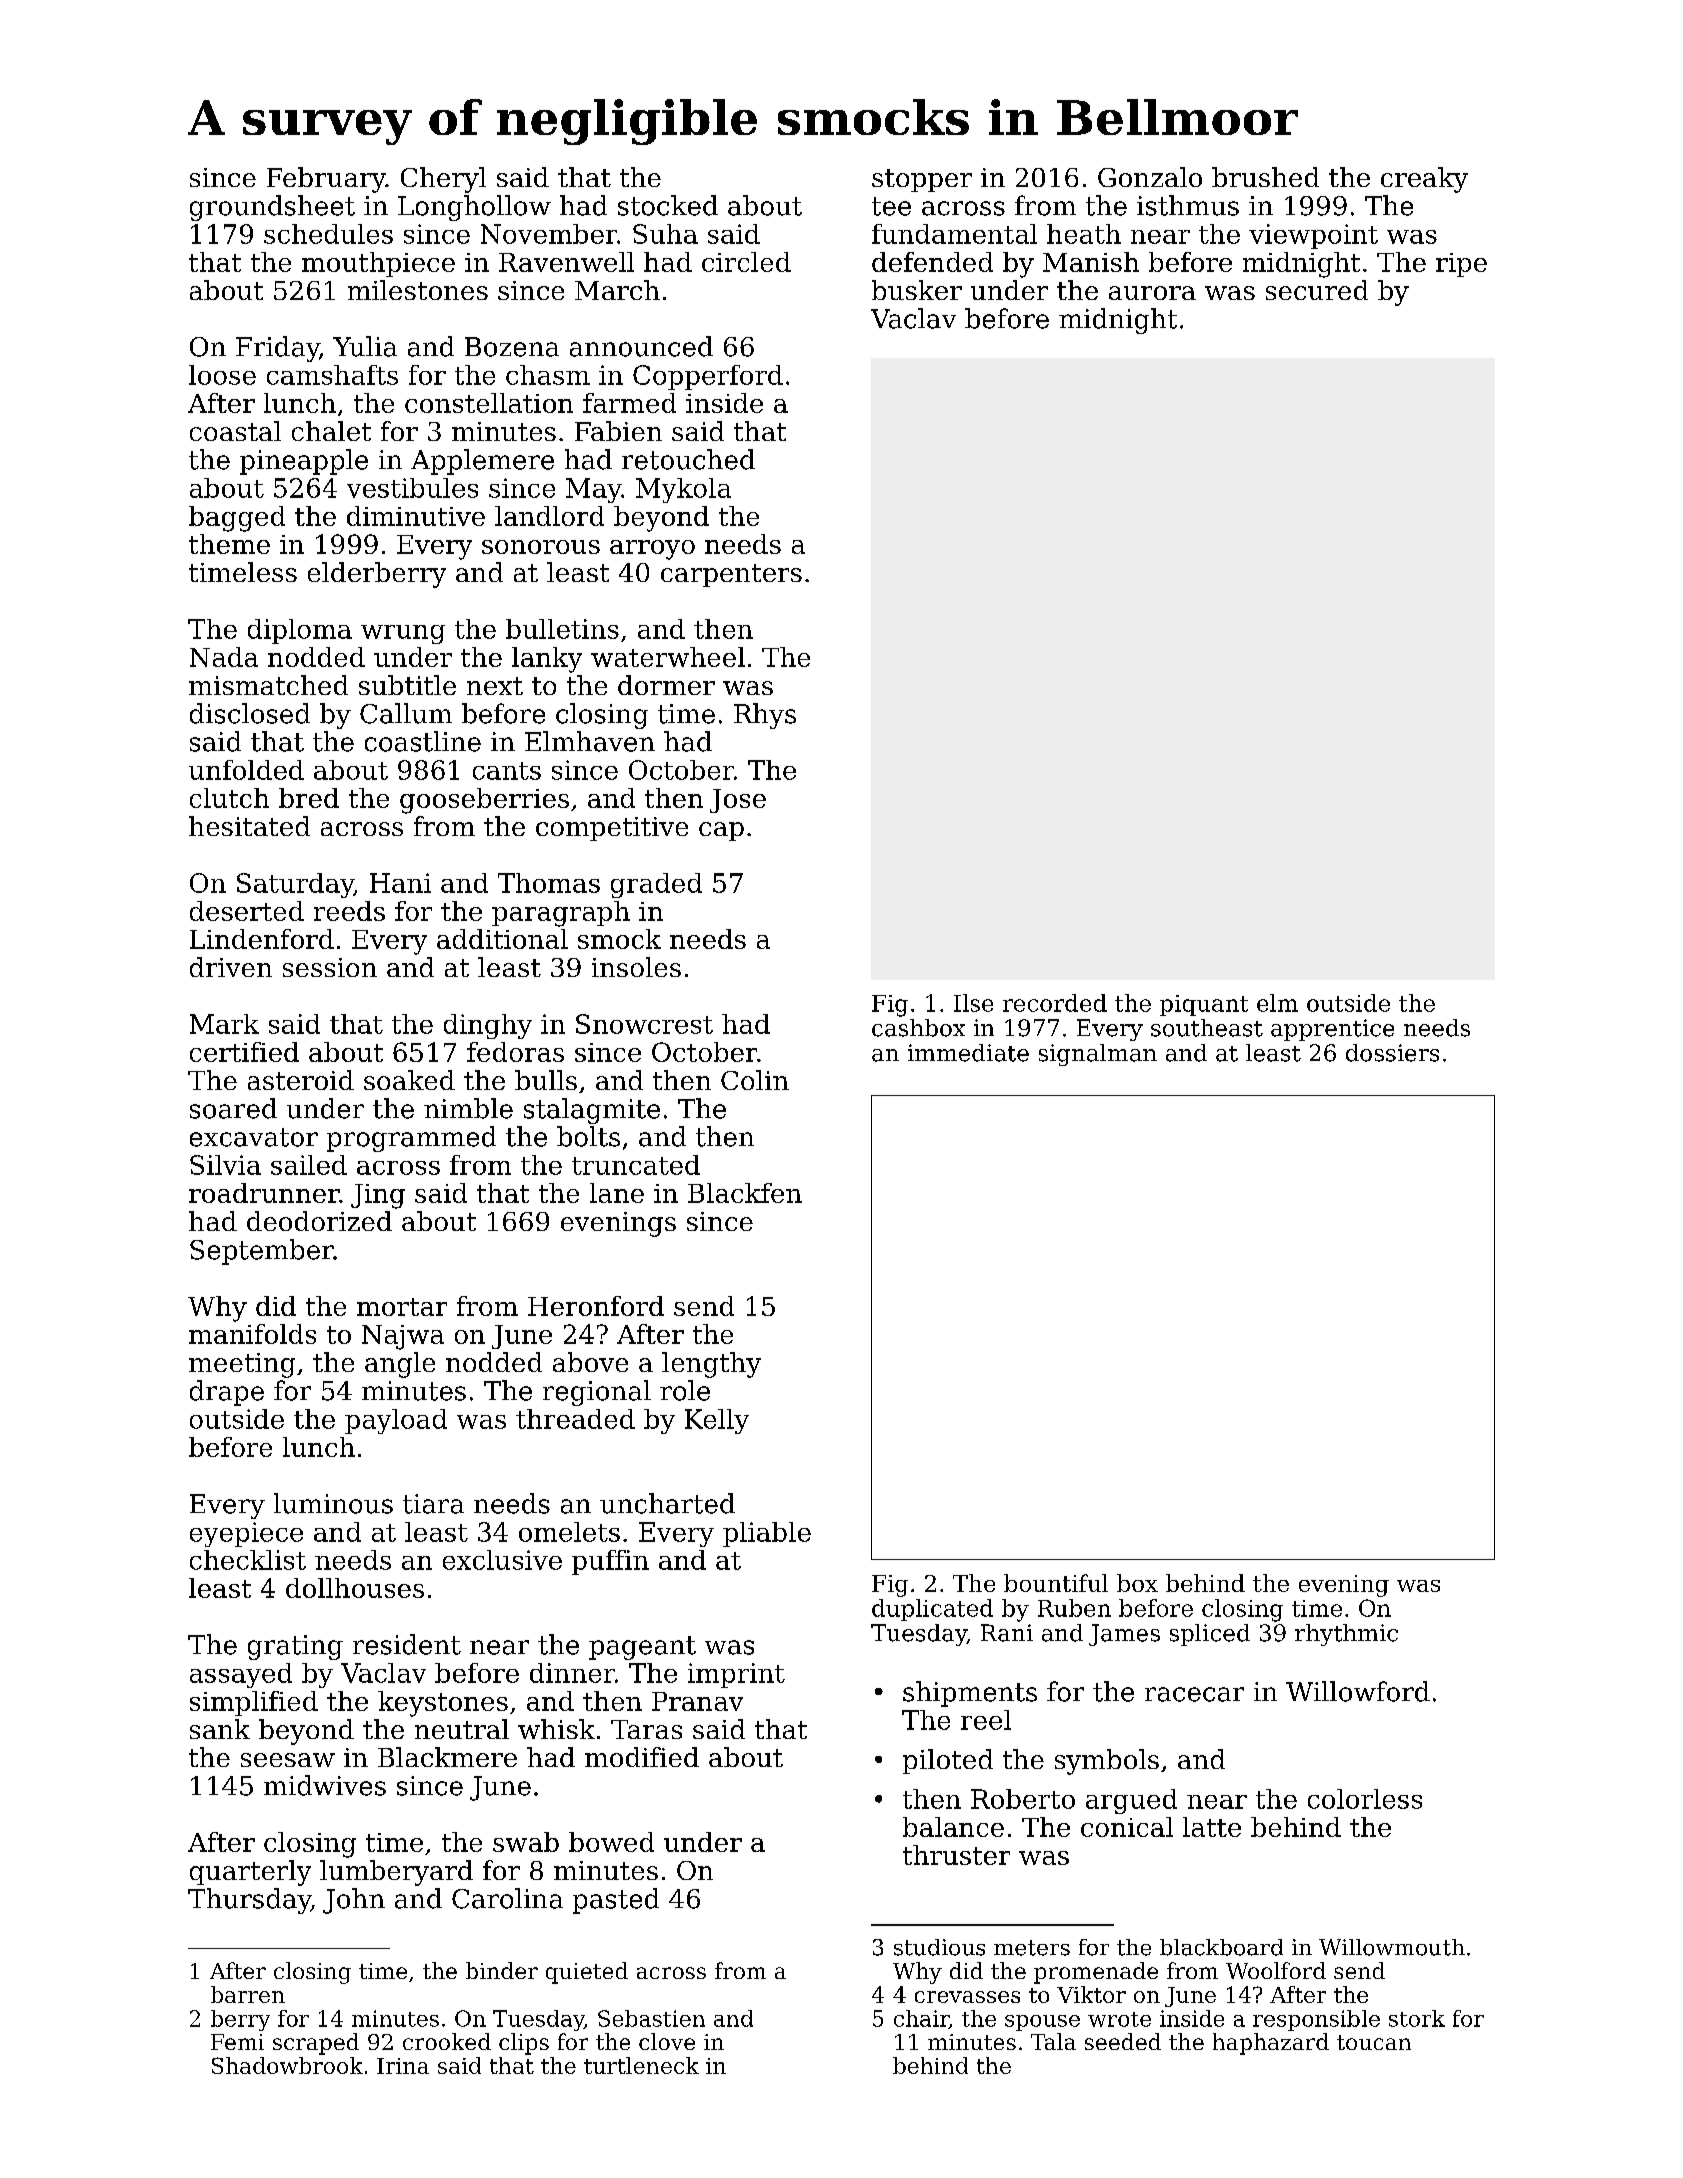 Image resolution: width=1683 pixels, height=2178 pixels. What do you see at coordinates (304, 462) in the screenshot?
I see `pineapple` at bounding box center [304, 462].
